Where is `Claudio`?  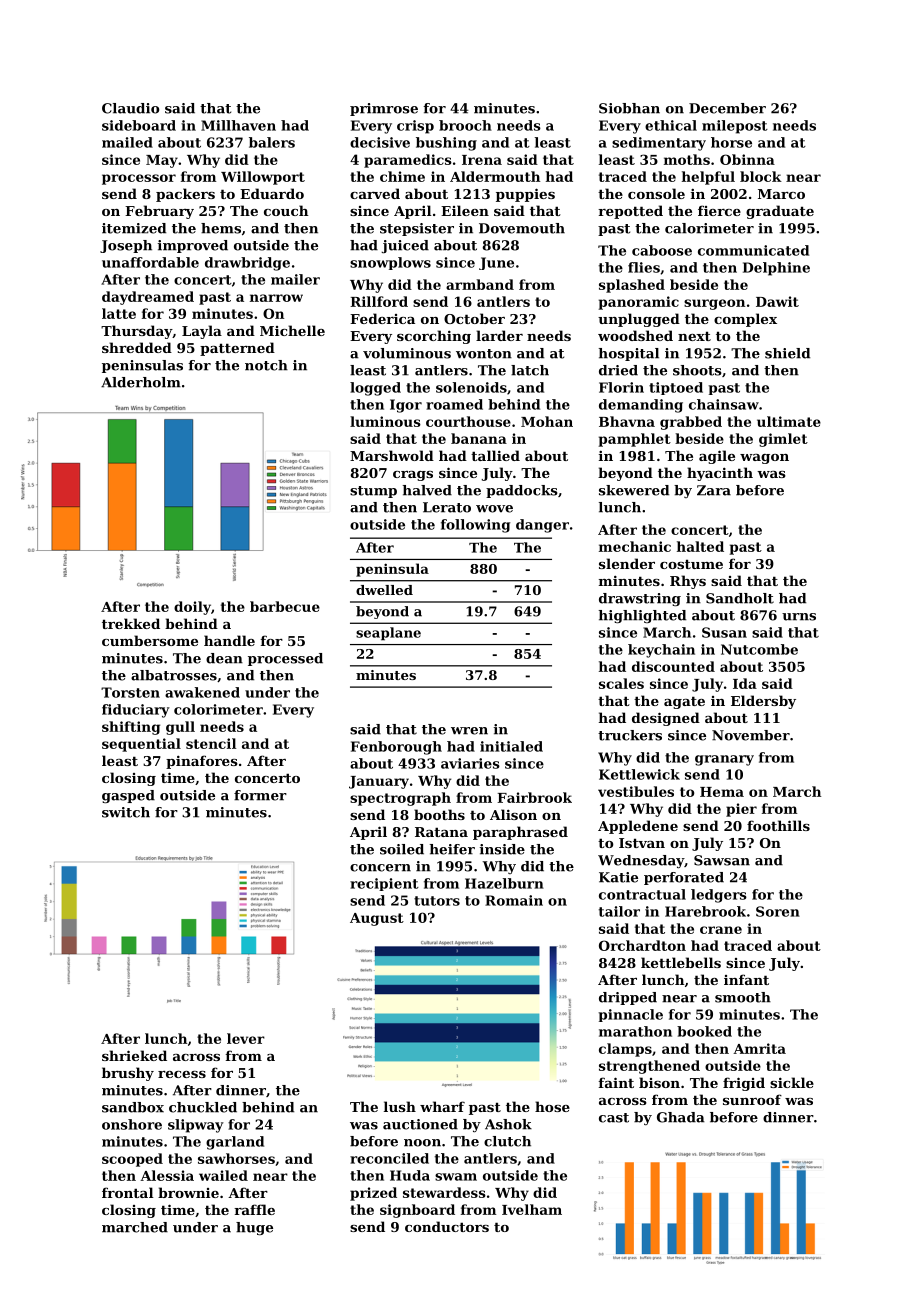 Claudio is located at coordinates (130, 108).
